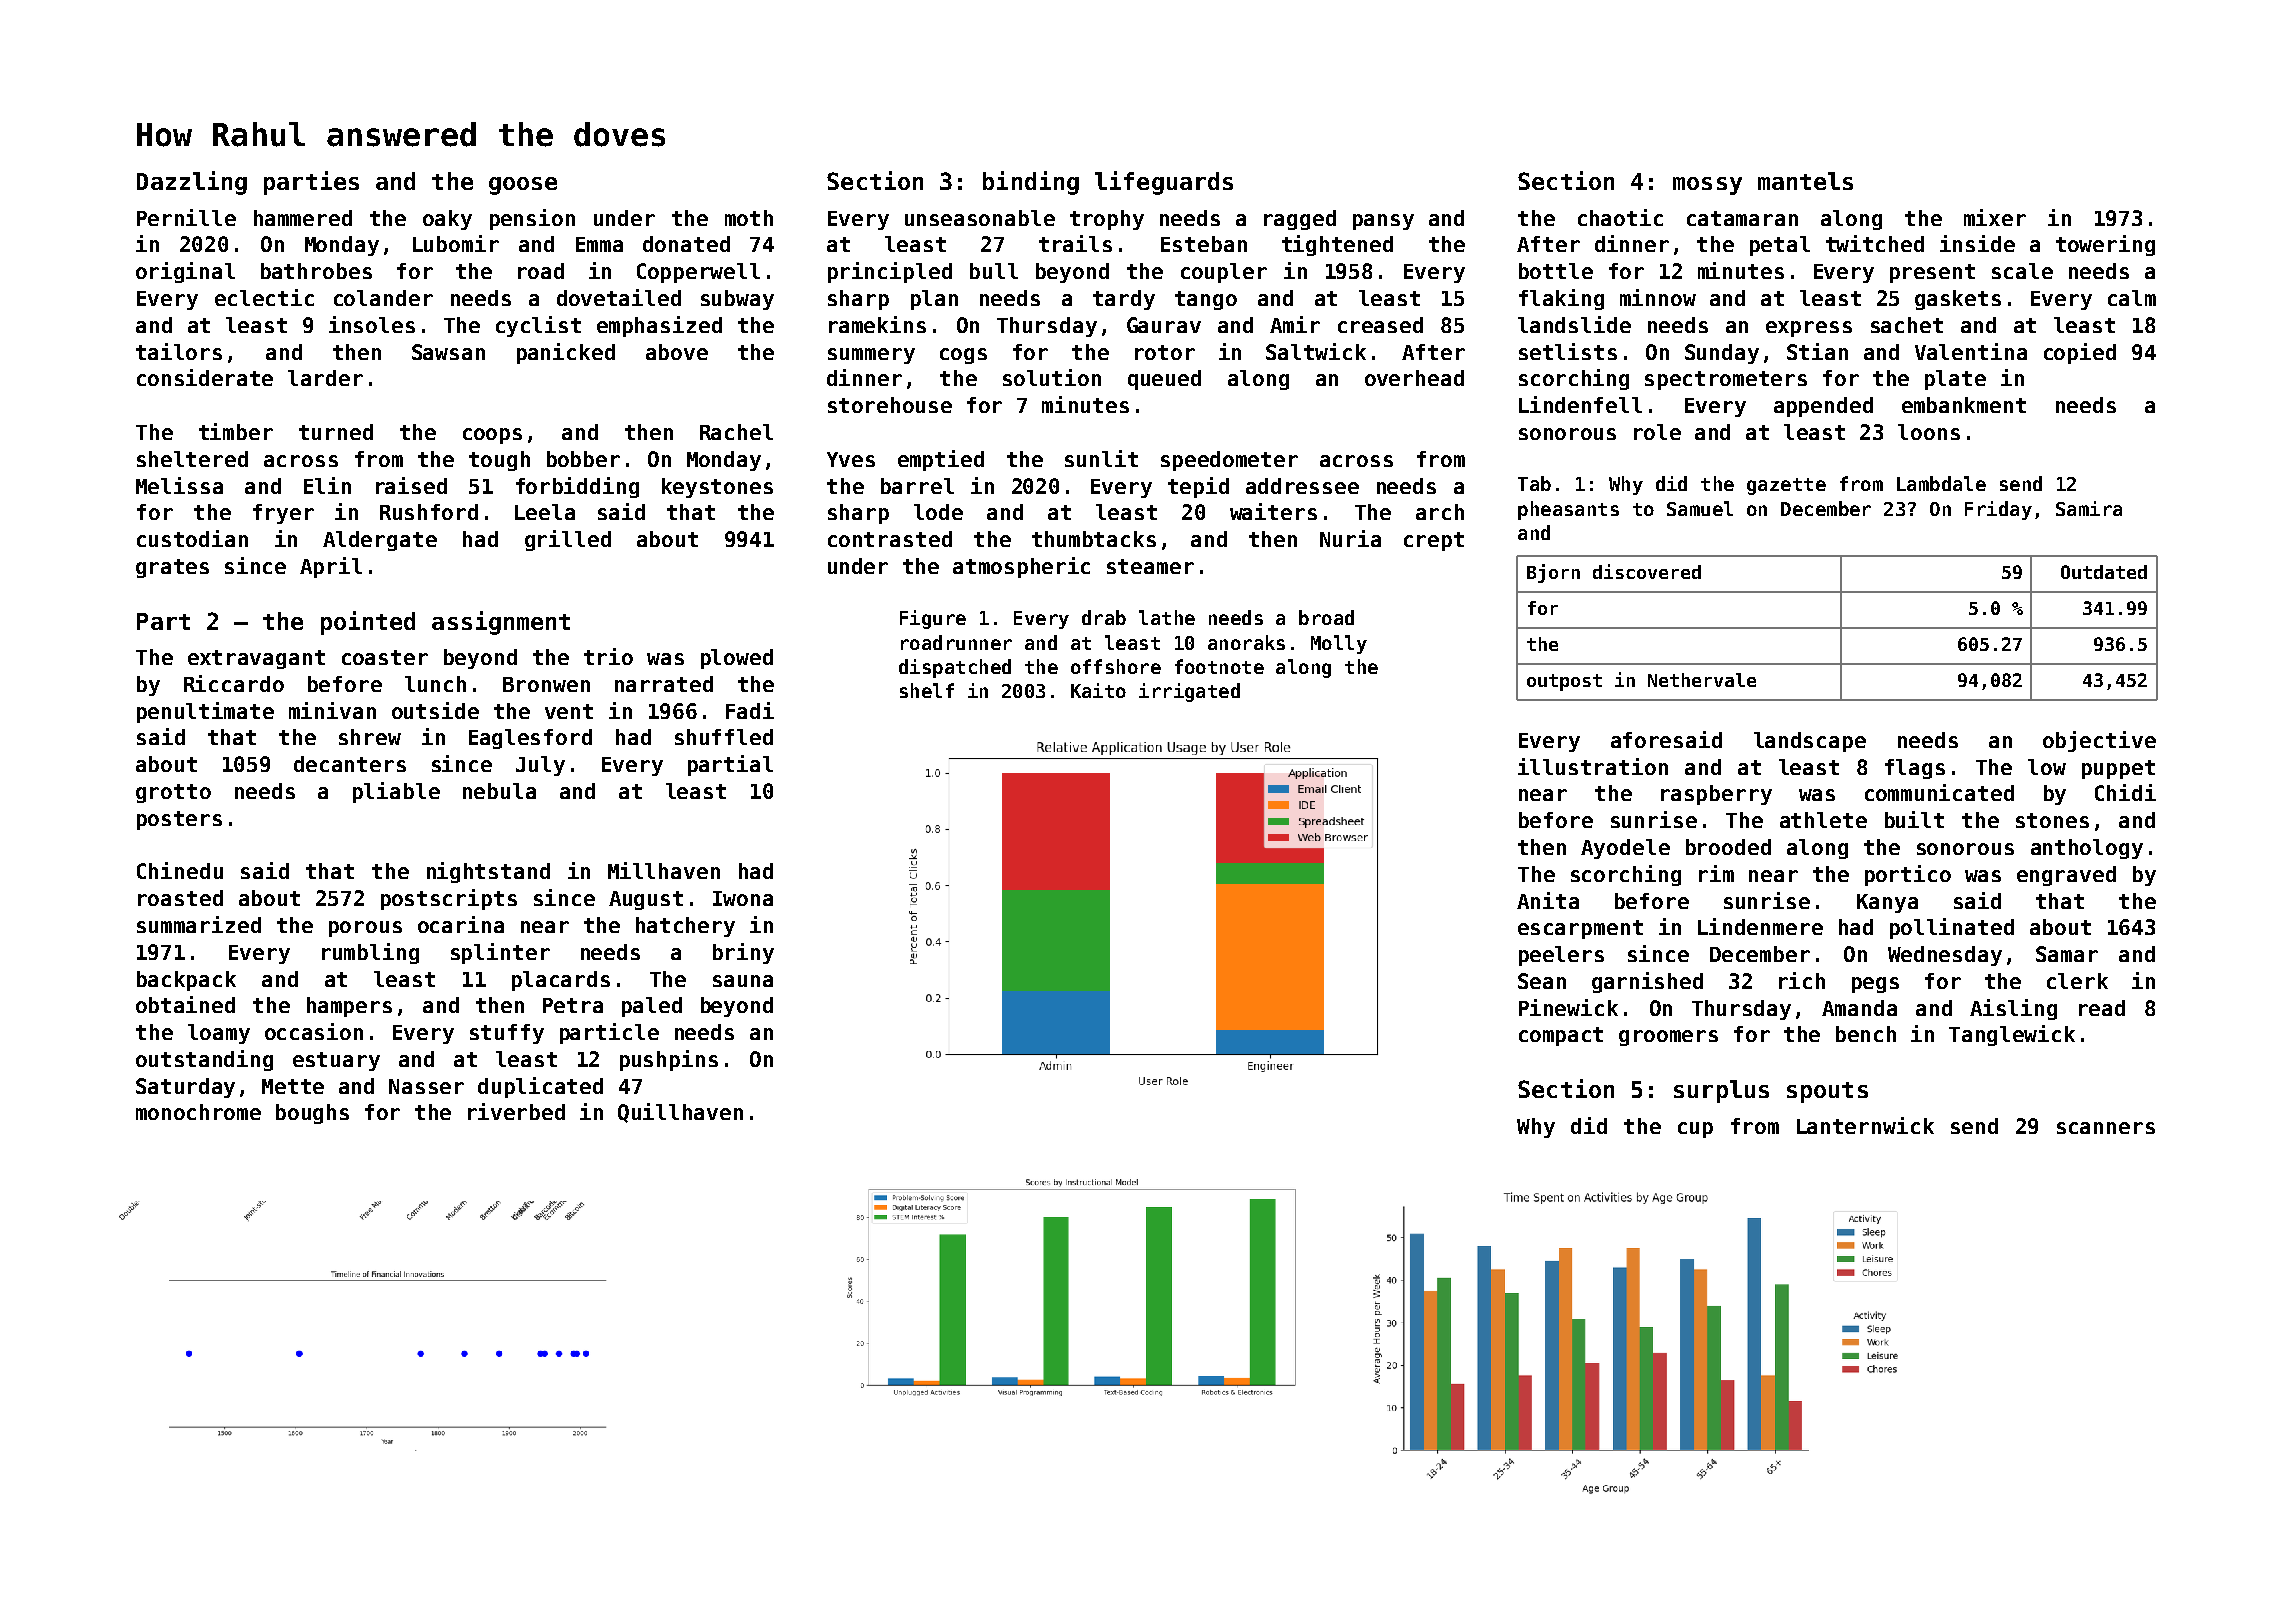 This screenshot has height=1620, width=2292. What do you see at coordinates (680, 1113) in the screenshot?
I see `Quillhaven` at bounding box center [680, 1113].
